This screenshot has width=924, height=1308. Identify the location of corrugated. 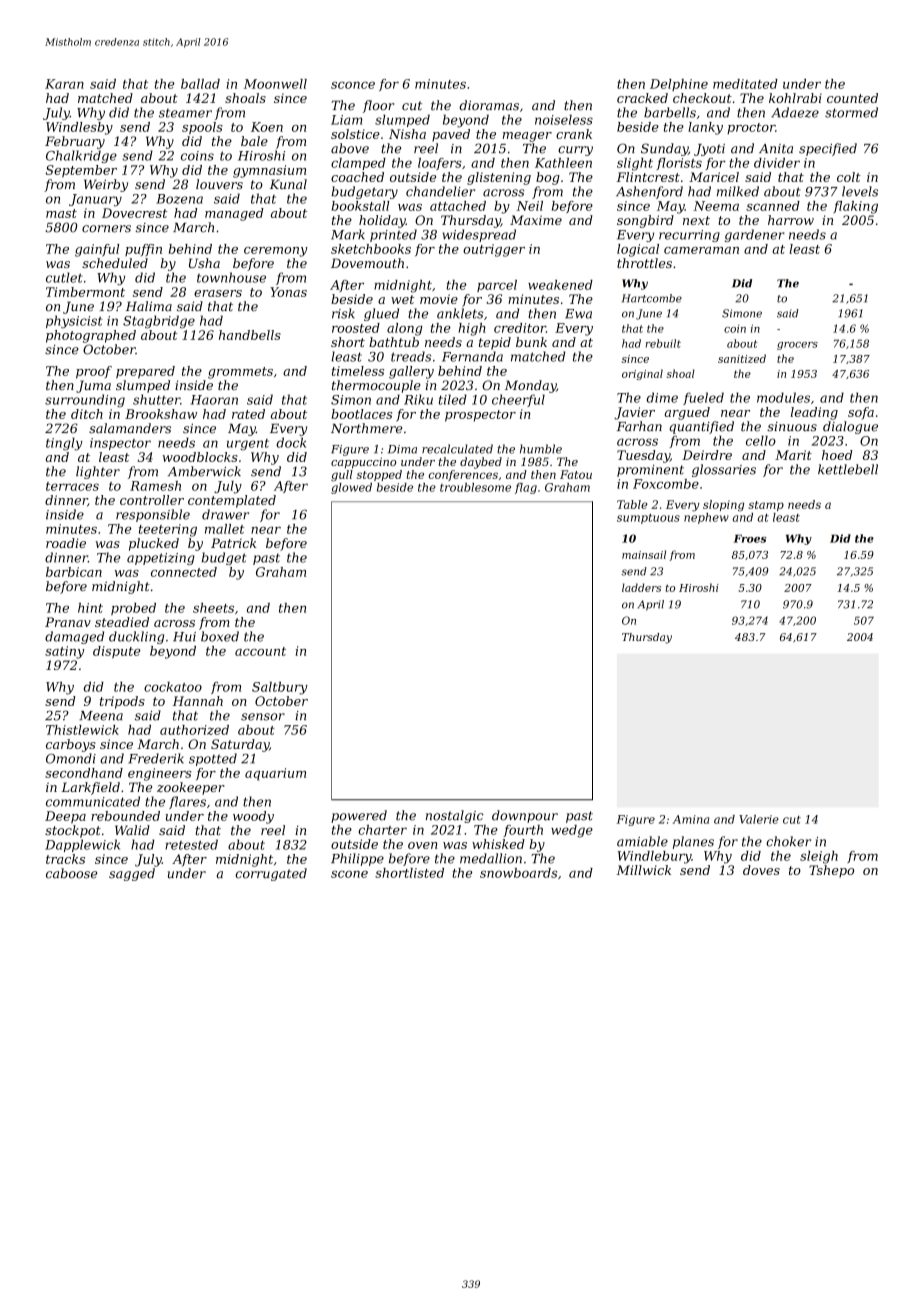
(271, 874).
